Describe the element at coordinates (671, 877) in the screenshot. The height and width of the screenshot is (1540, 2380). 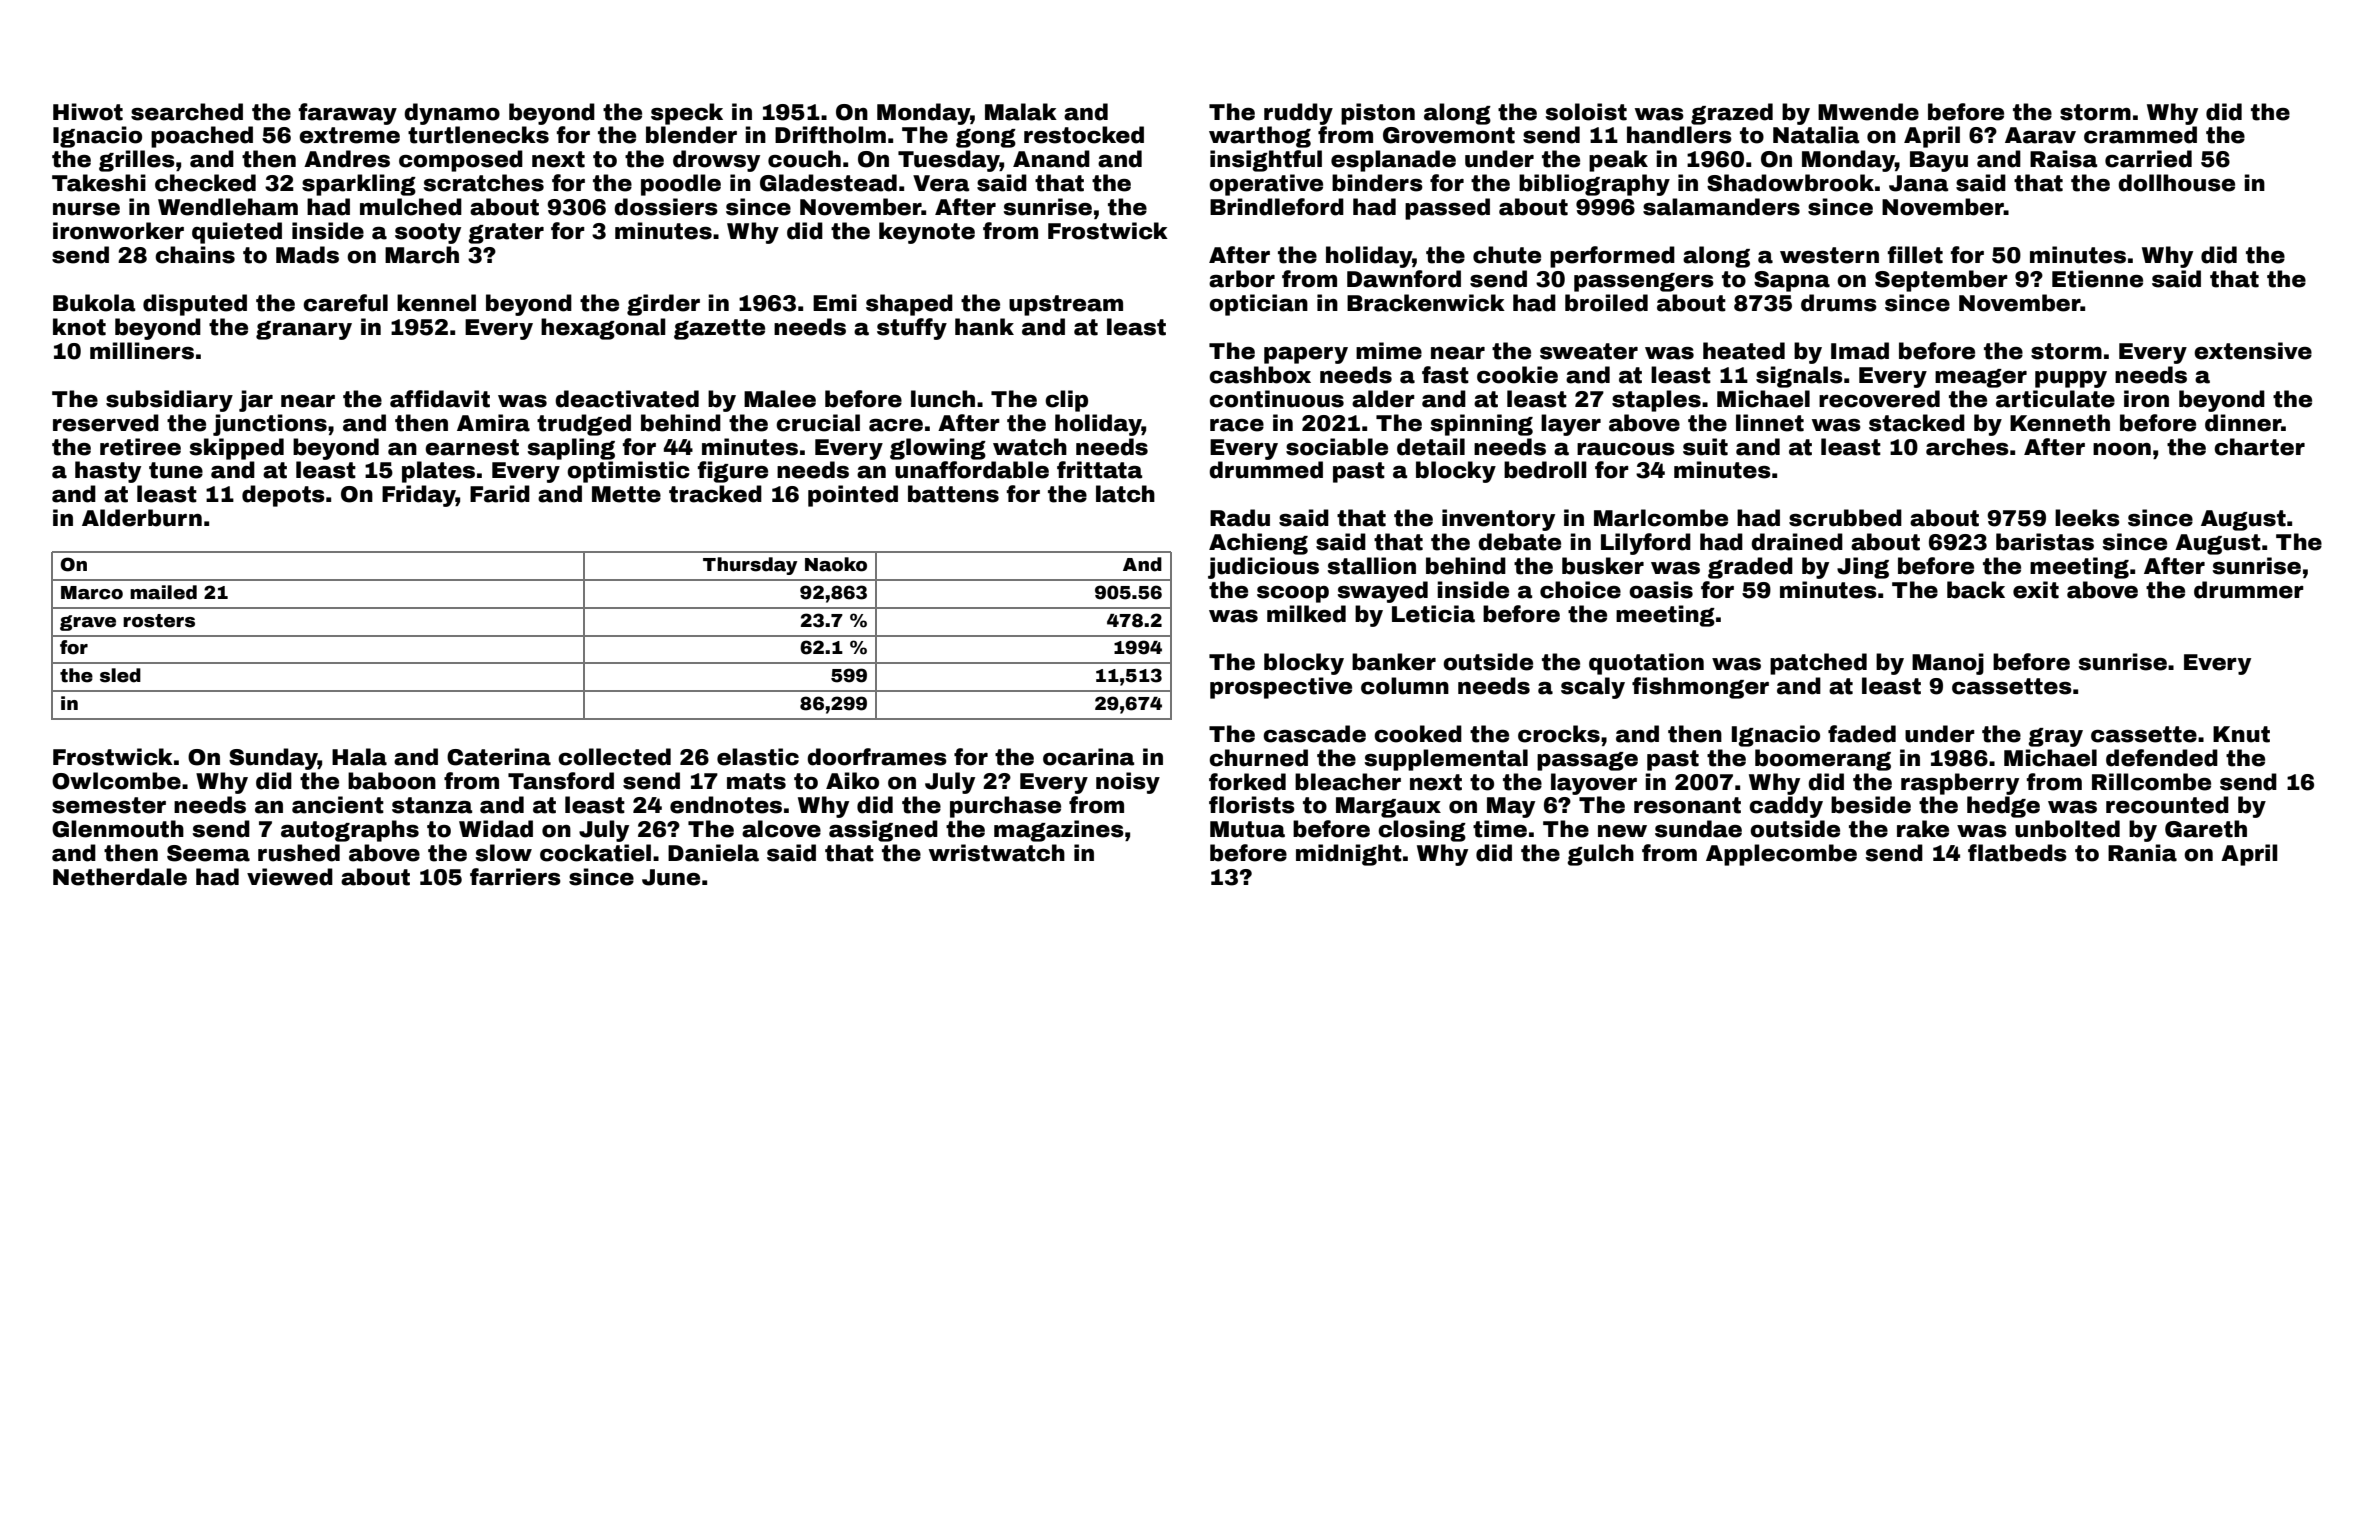
I see `June` at that location.
